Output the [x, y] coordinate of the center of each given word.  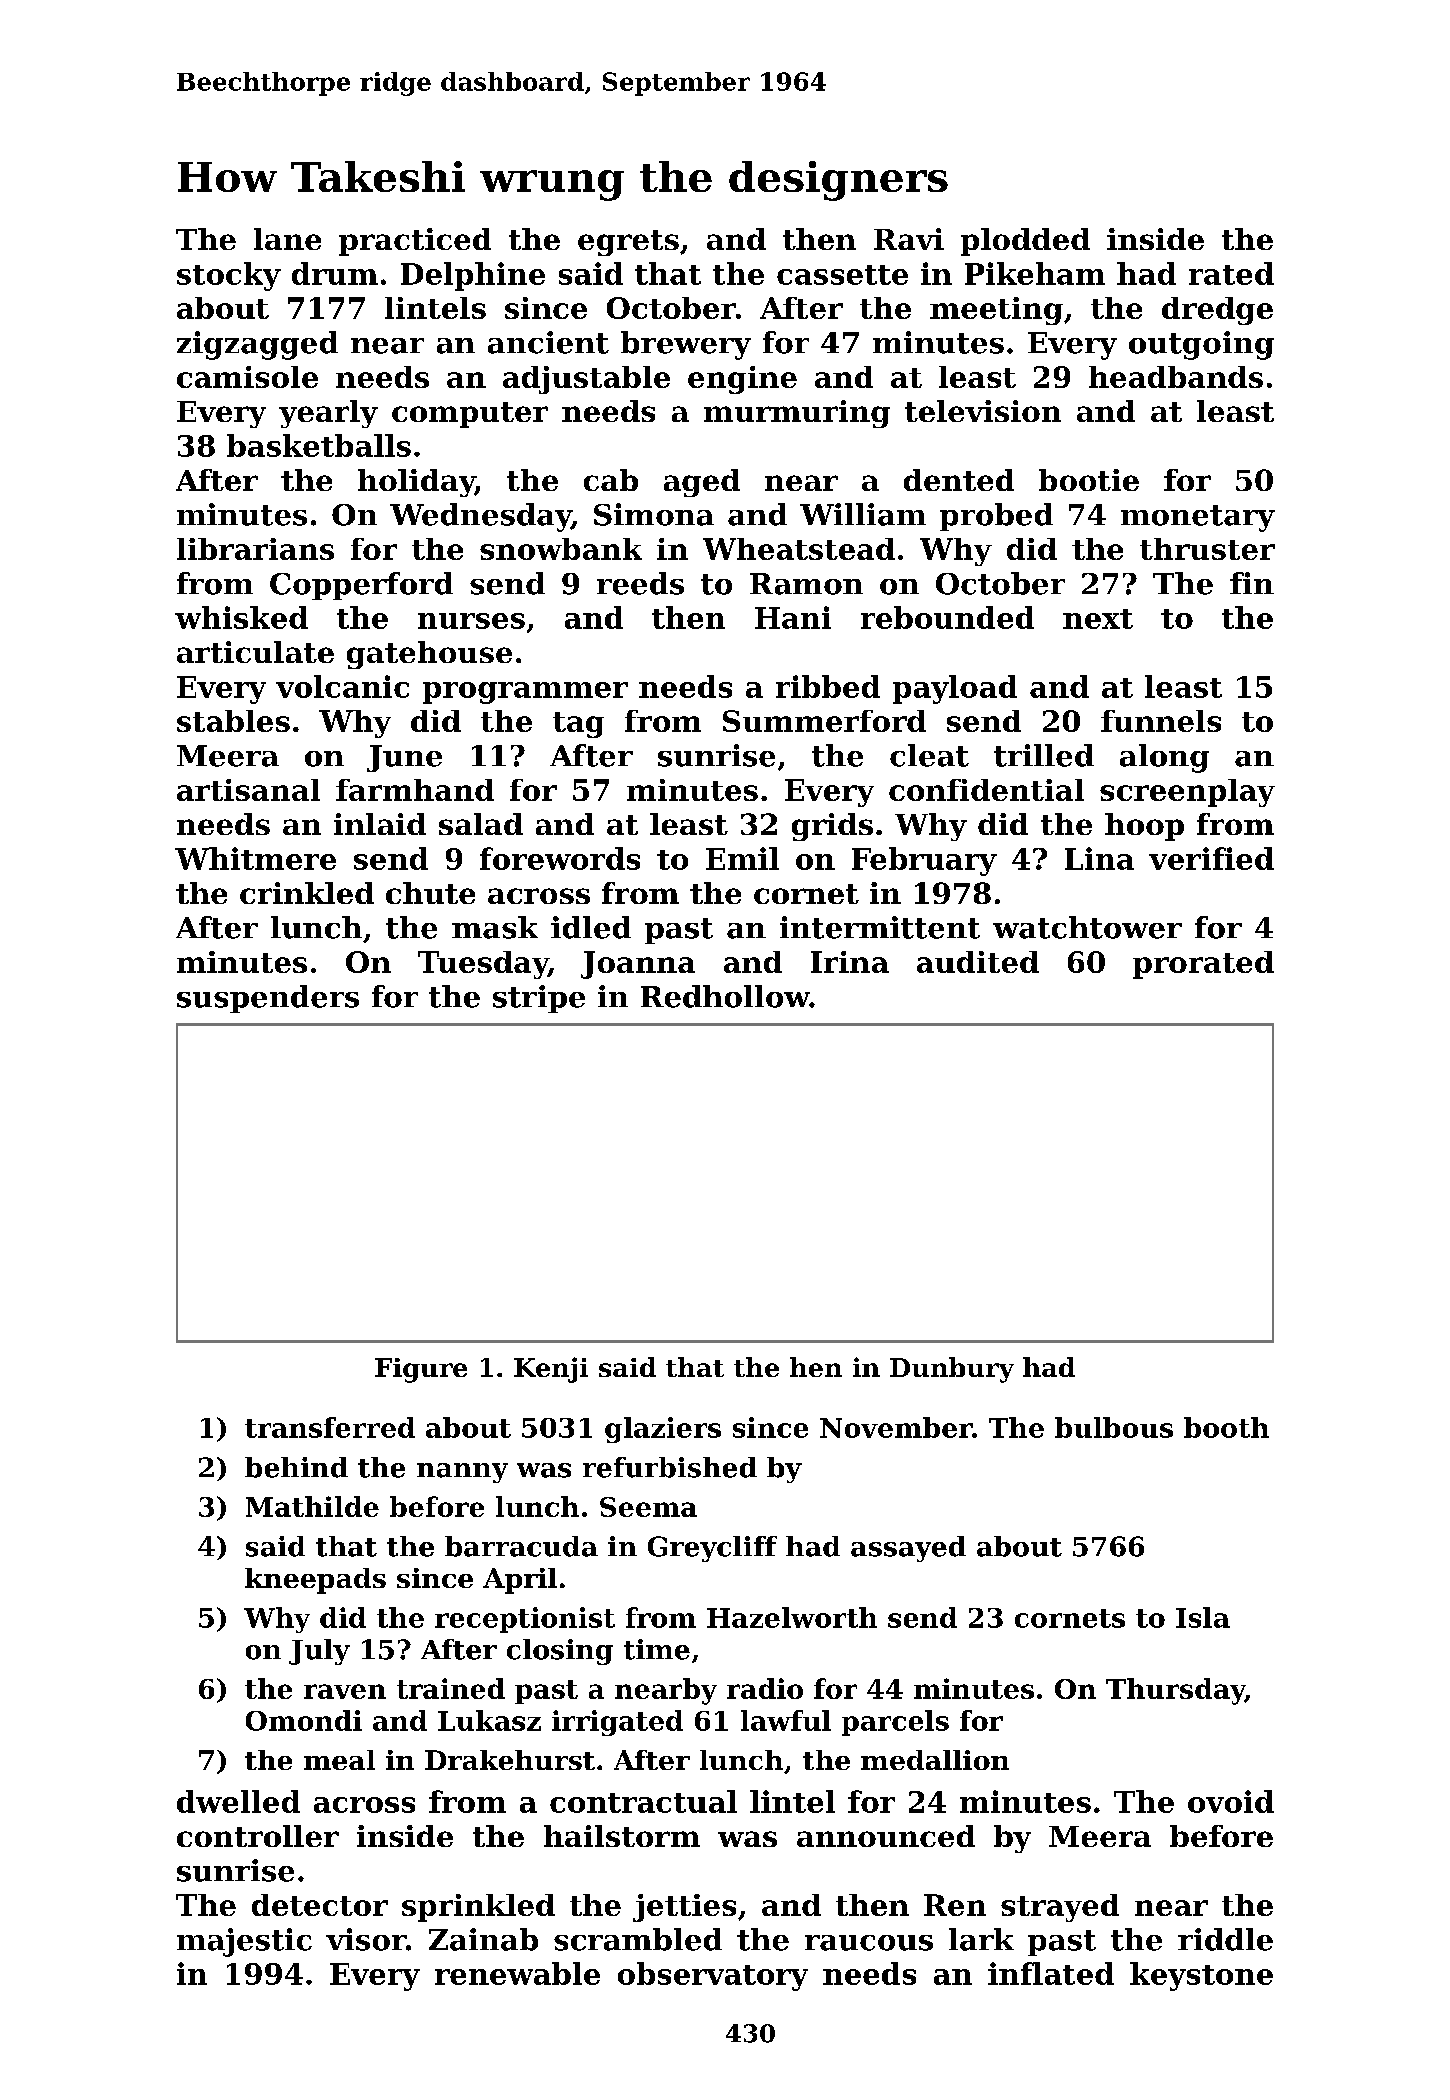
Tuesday [483, 965]
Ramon [806, 584]
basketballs [319, 445]
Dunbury [952, 1370]
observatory [713, 1976]
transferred [330, 1427]
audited [978, 962]
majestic [244, 1942]
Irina [850, 962]
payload [955, 689]
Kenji [551, 1370]
